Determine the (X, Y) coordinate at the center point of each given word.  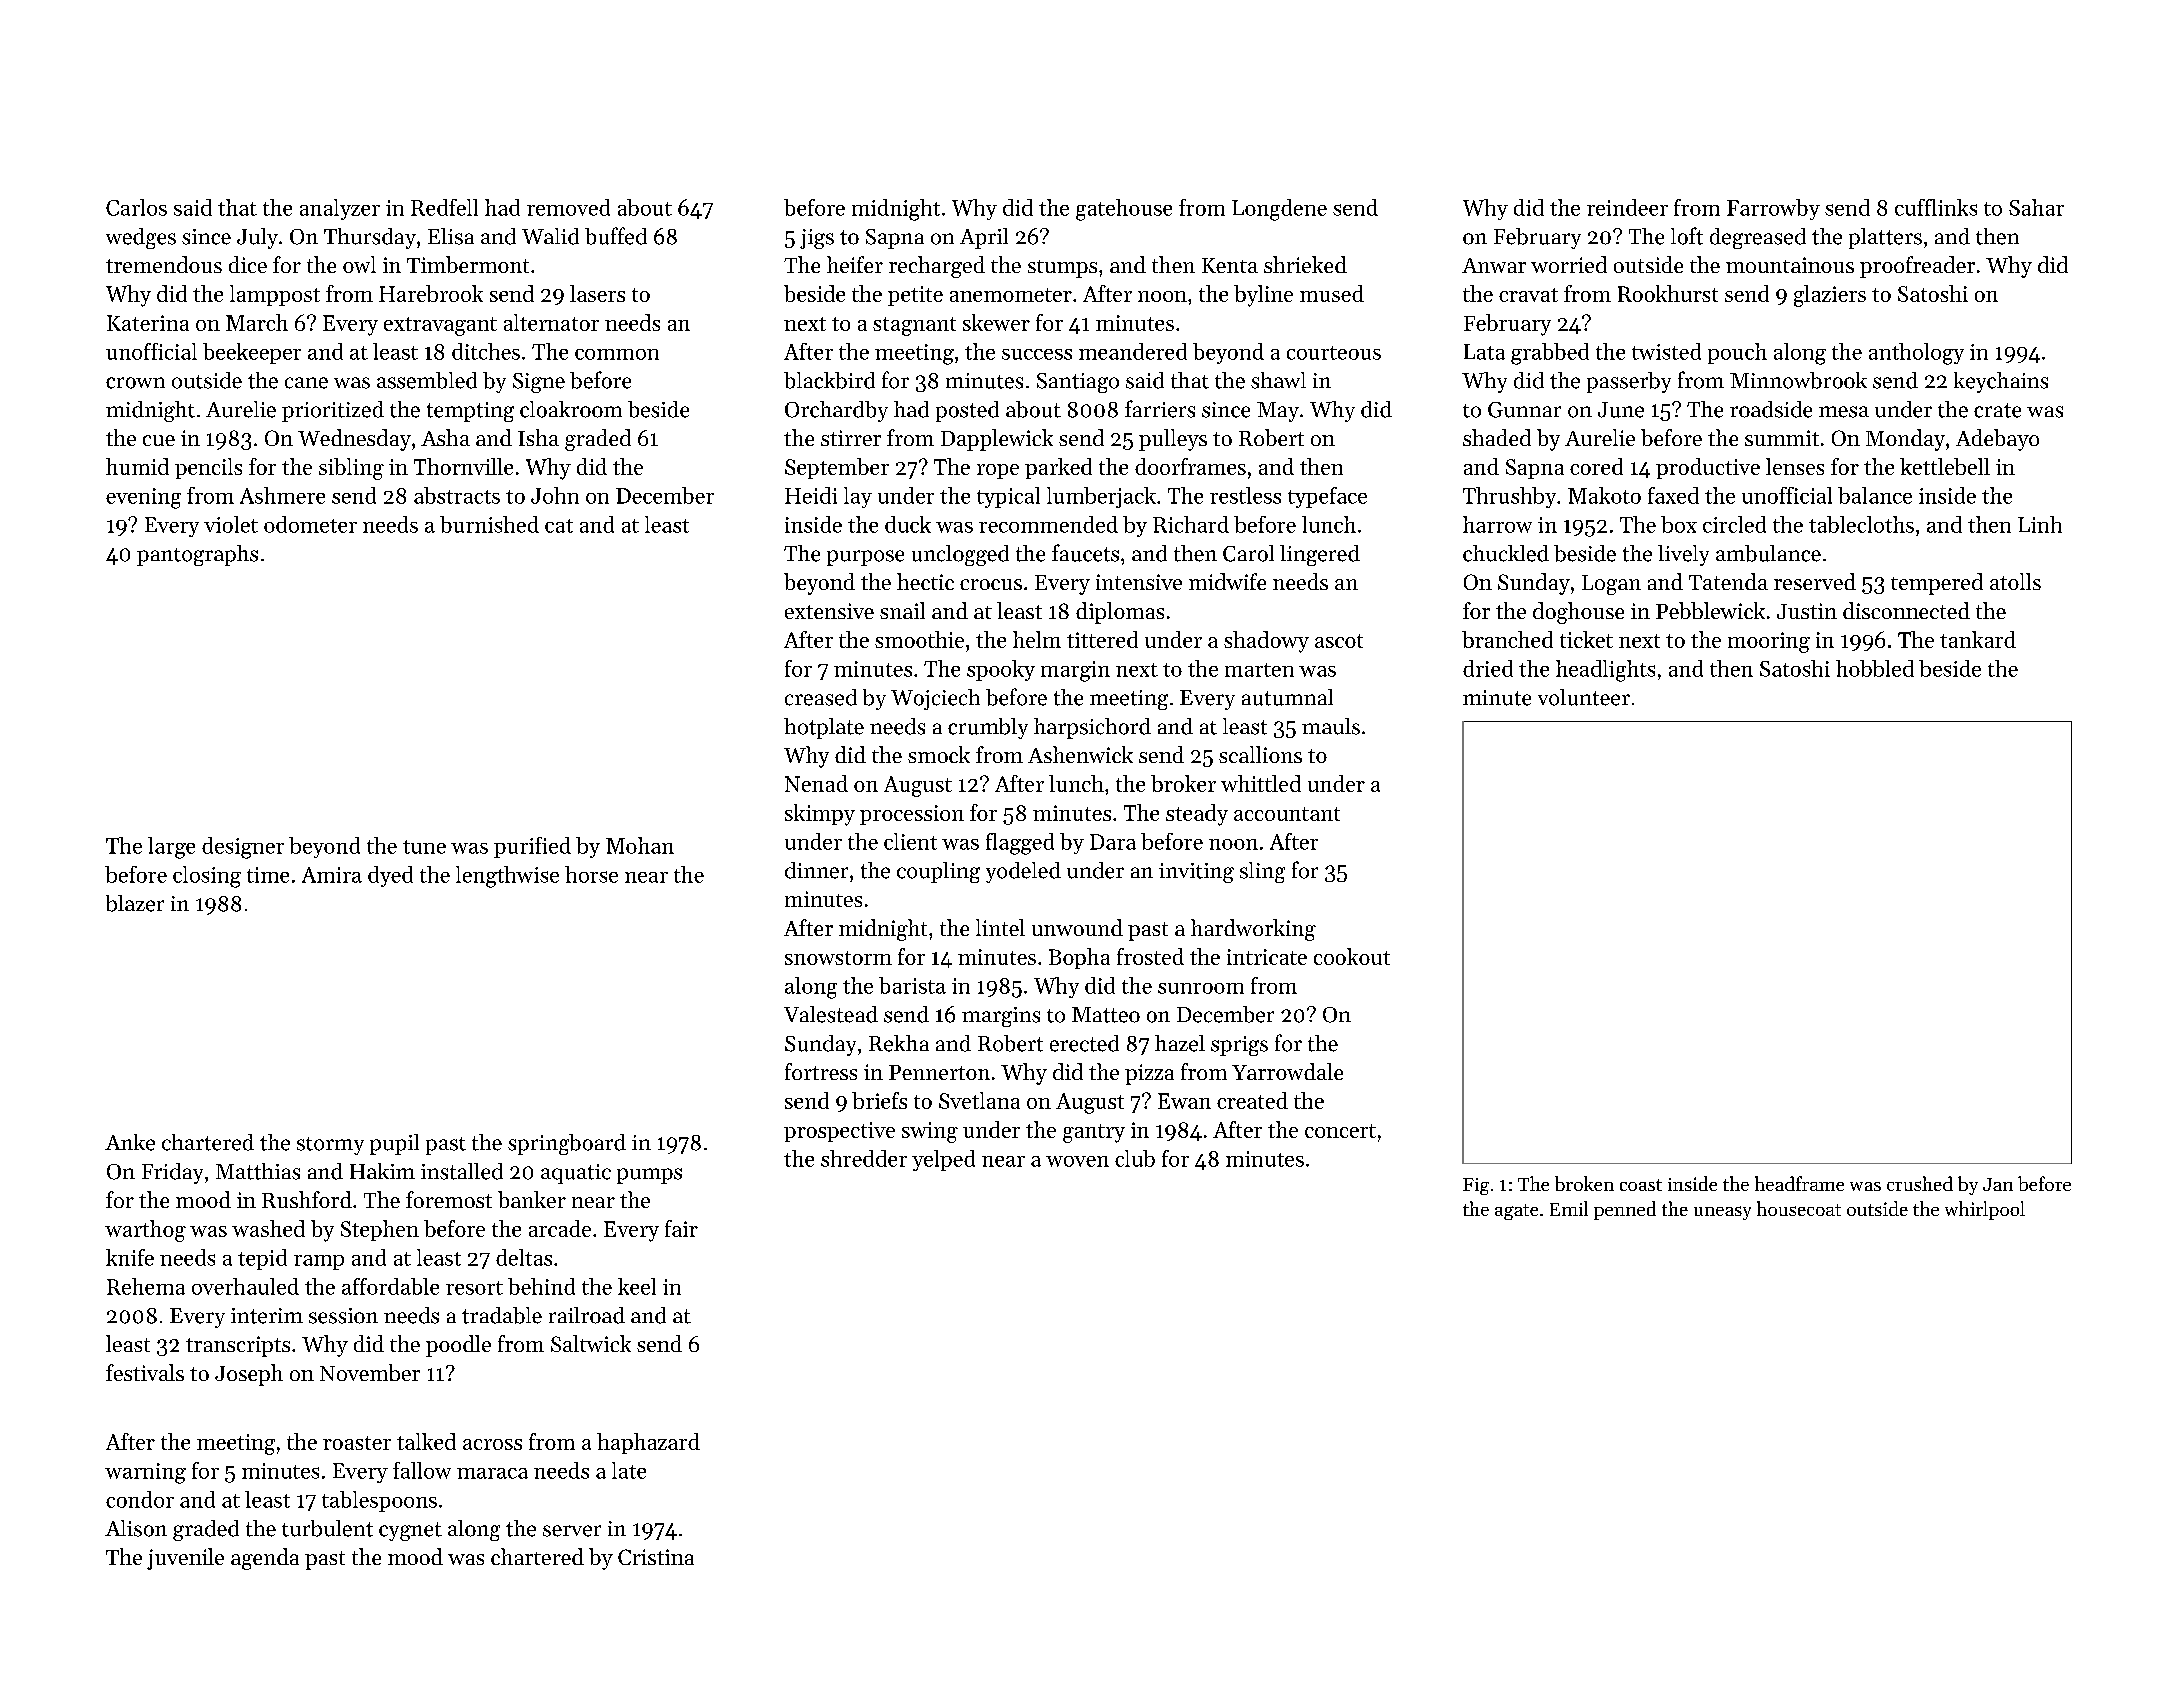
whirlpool (1985, 1210)
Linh (2040, 524)
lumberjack (1101, 497)
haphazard (648, 1443)
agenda (265, 1559)
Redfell (444, 207)
